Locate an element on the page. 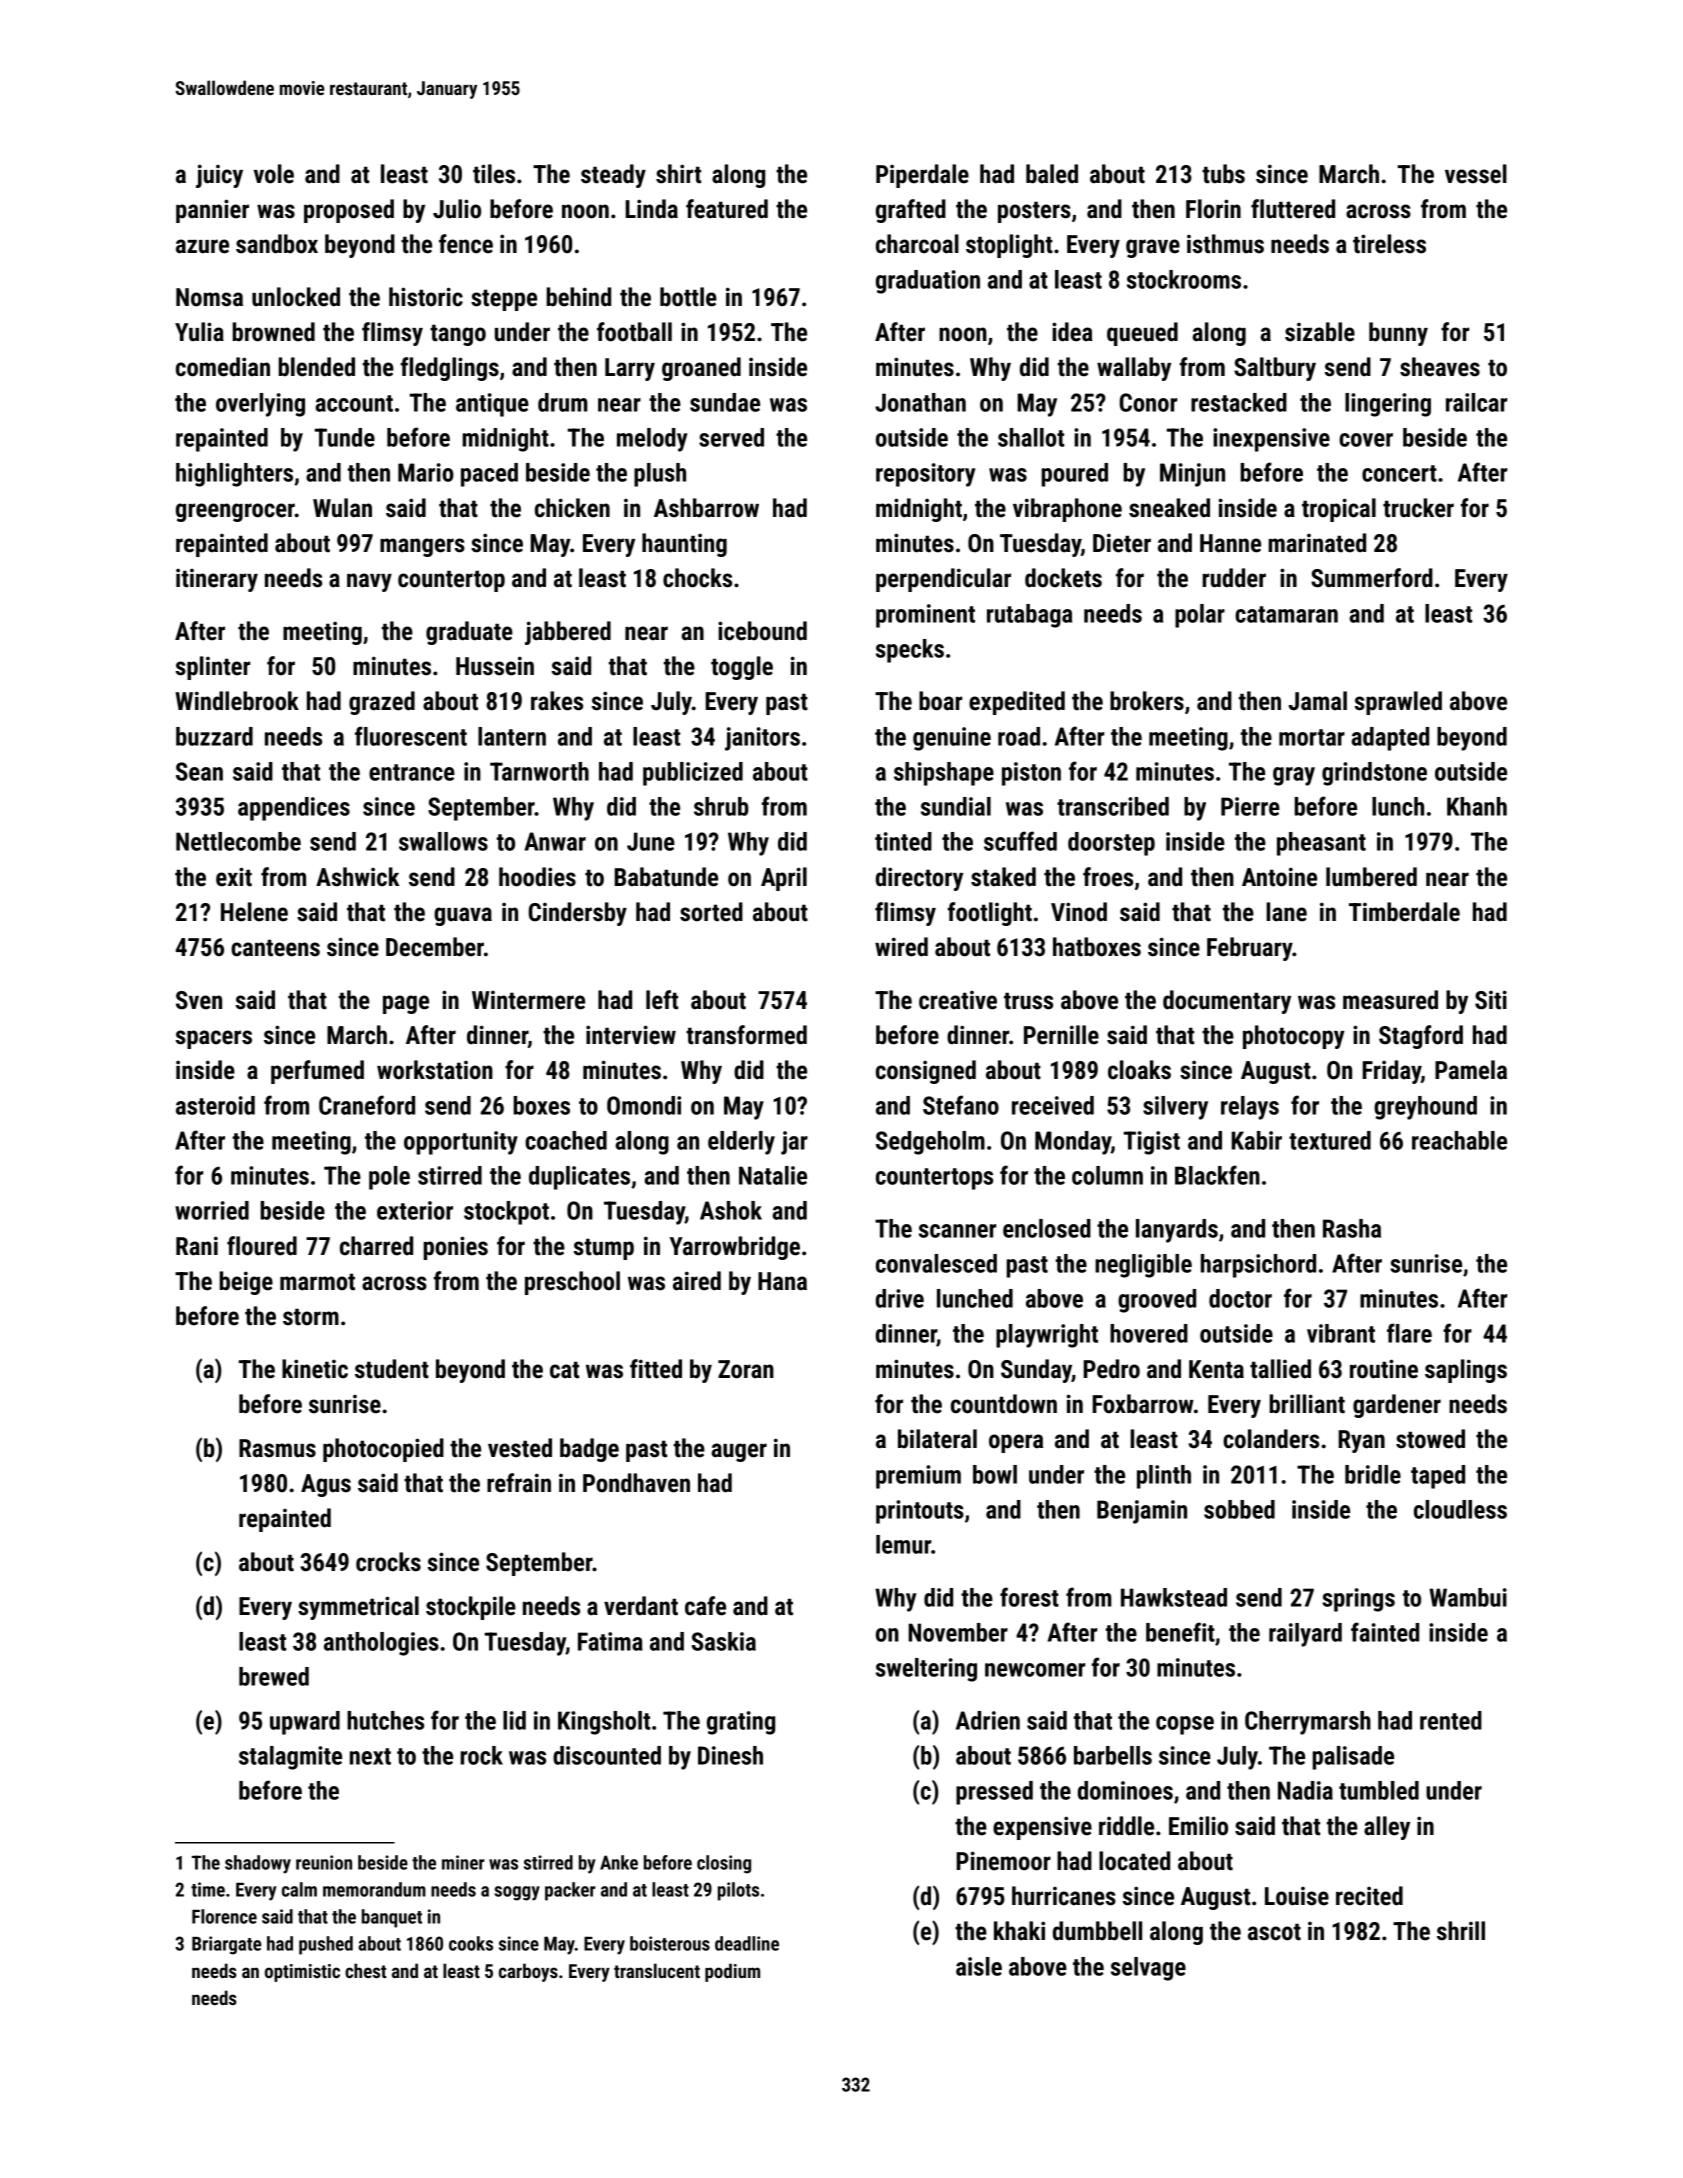 Image resolution: width=1683 pixels, height=2178 pixels. Minjun is located at coordinates (1192, 475).
